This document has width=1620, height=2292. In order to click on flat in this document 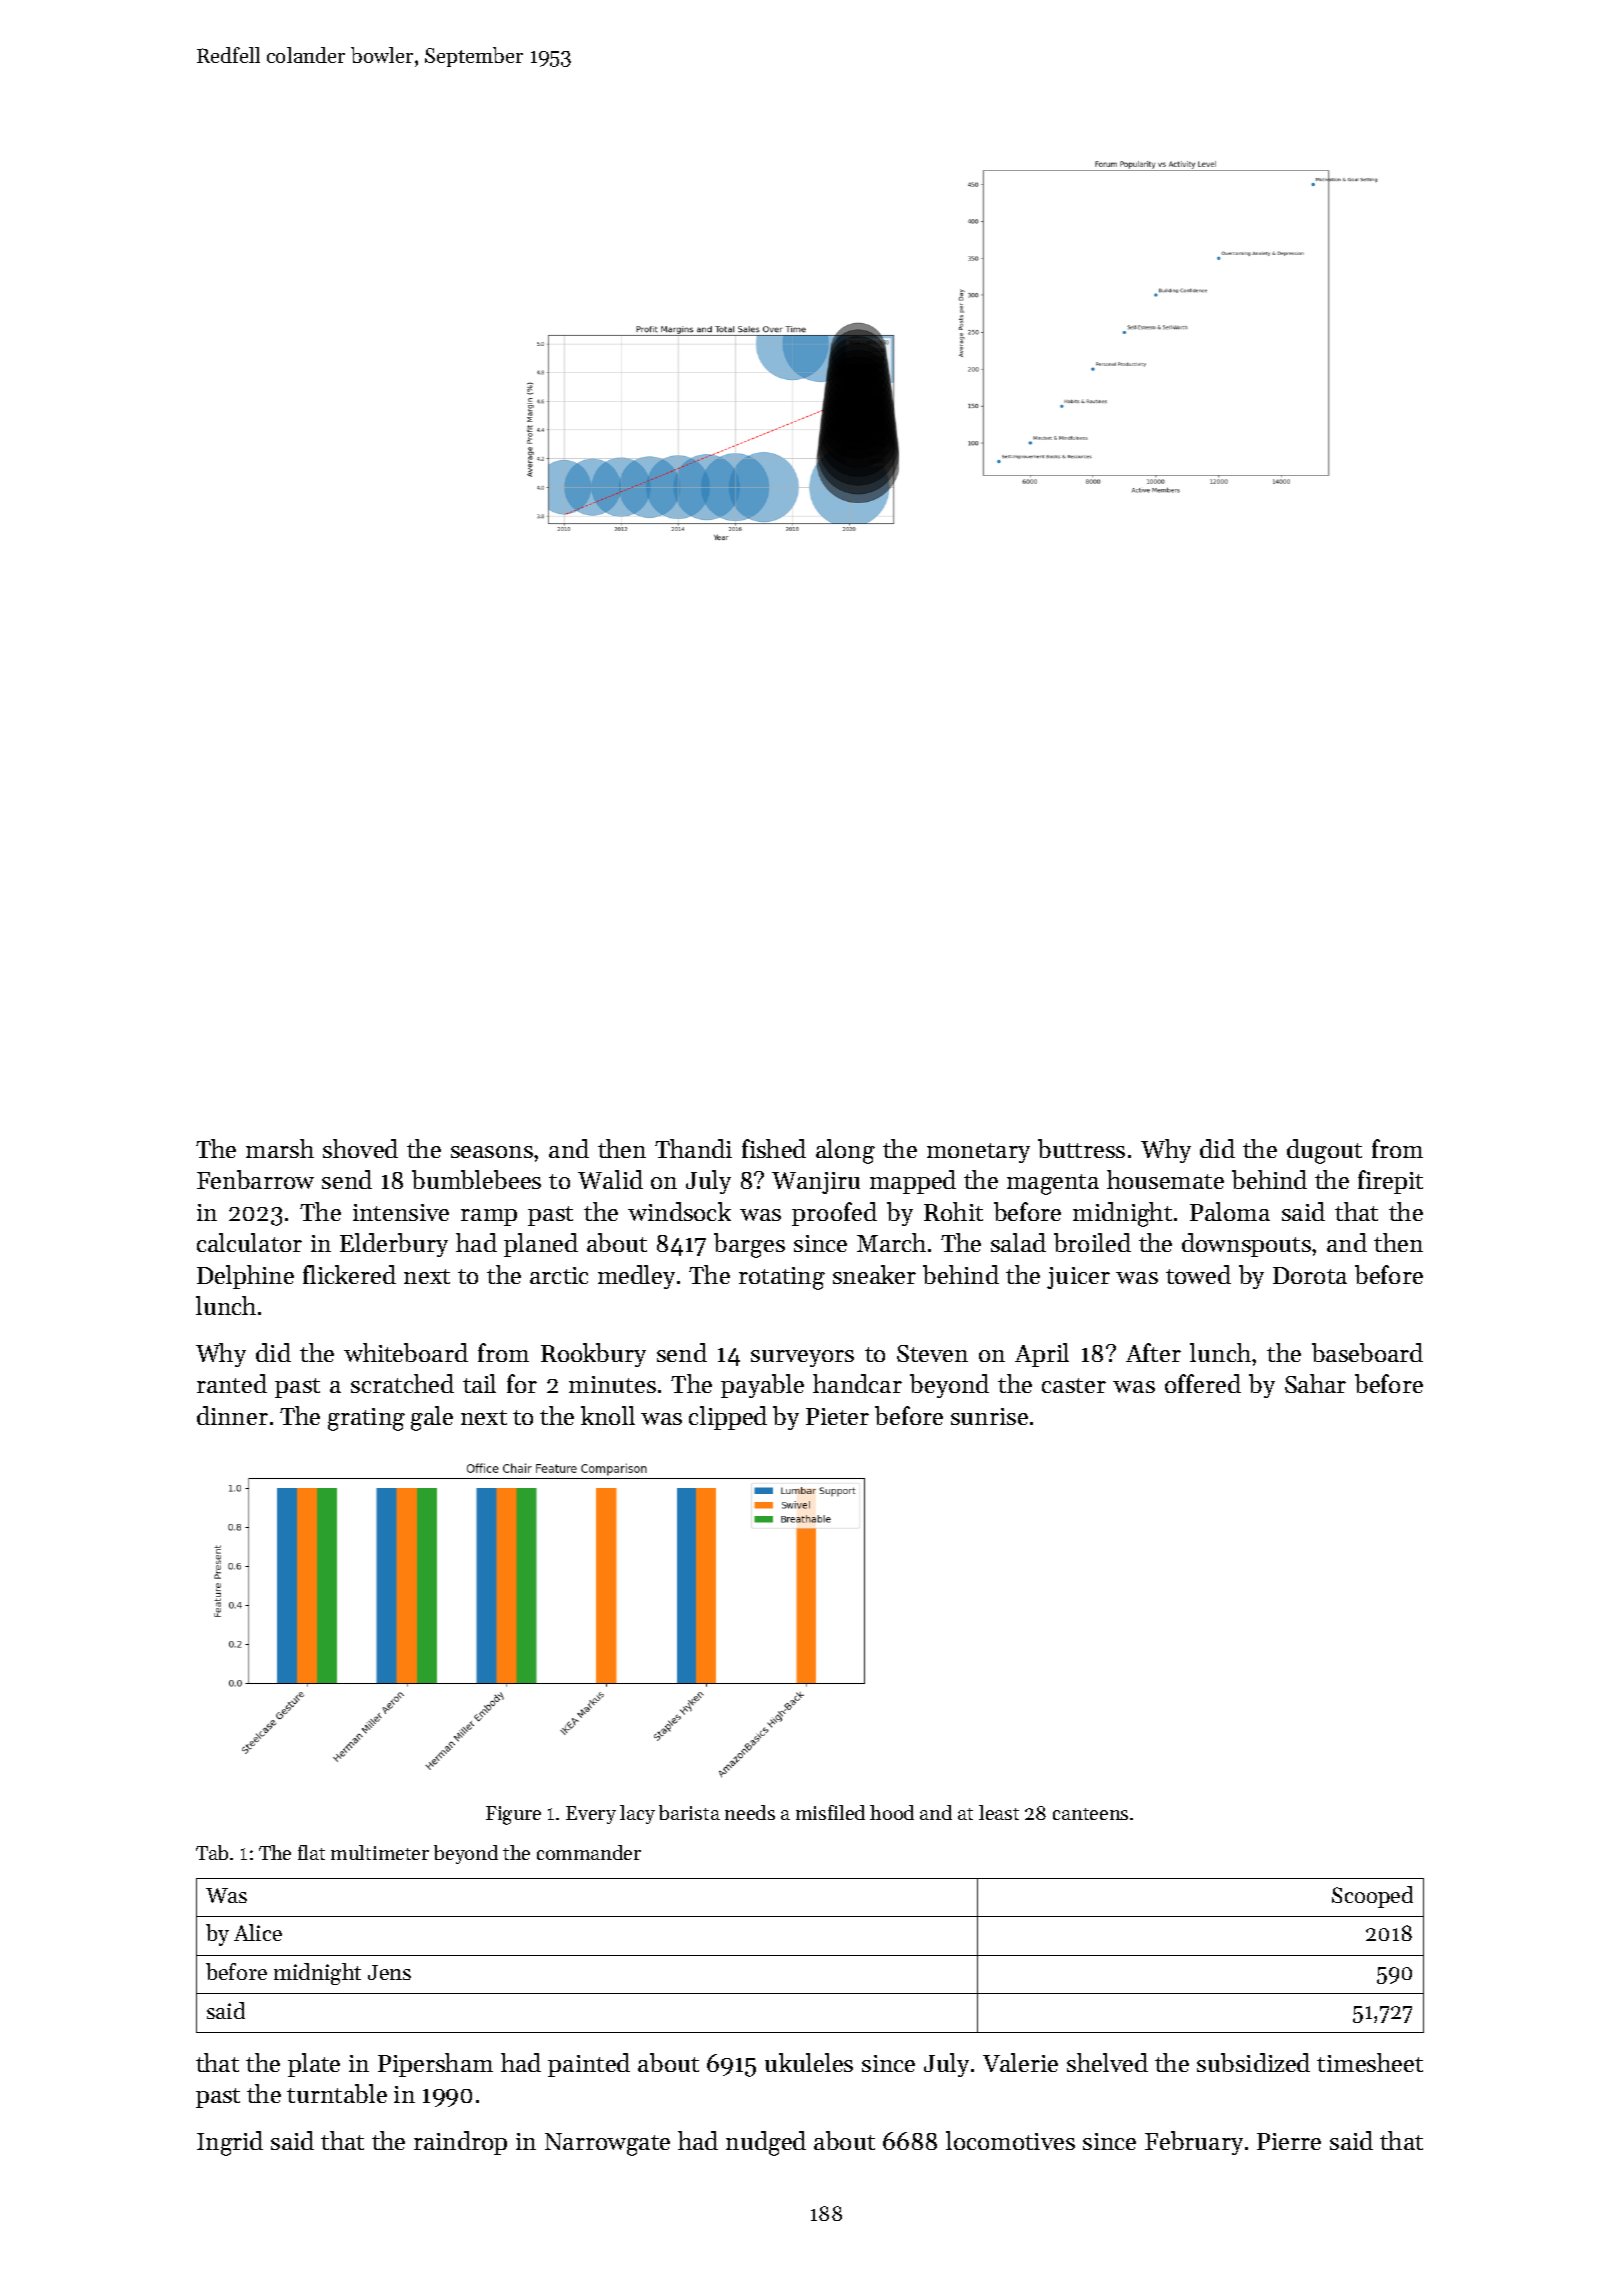, I will do `click(311, 1852)`.
